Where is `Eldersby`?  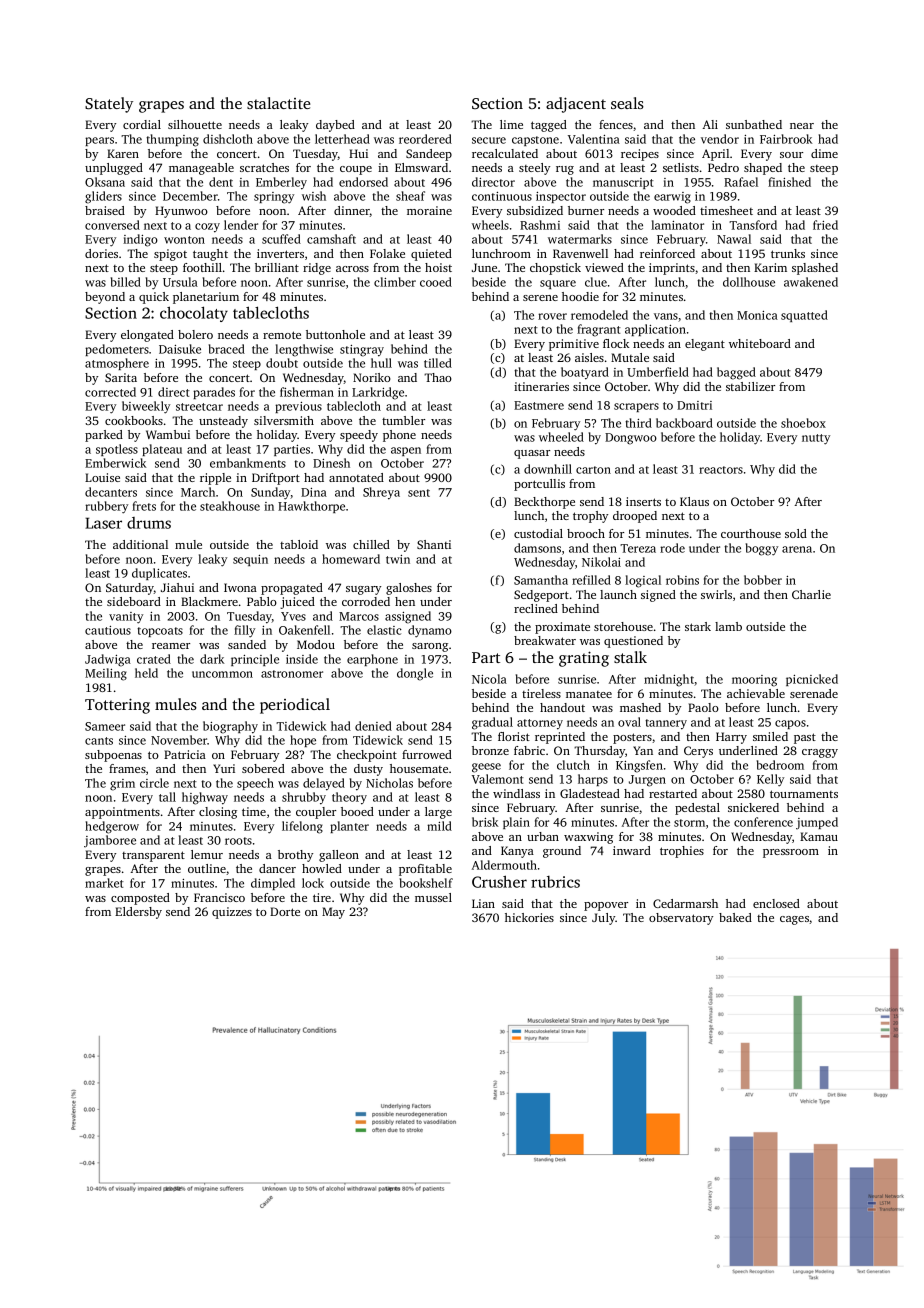 Eldersby is located at coordinates (138, 913).
